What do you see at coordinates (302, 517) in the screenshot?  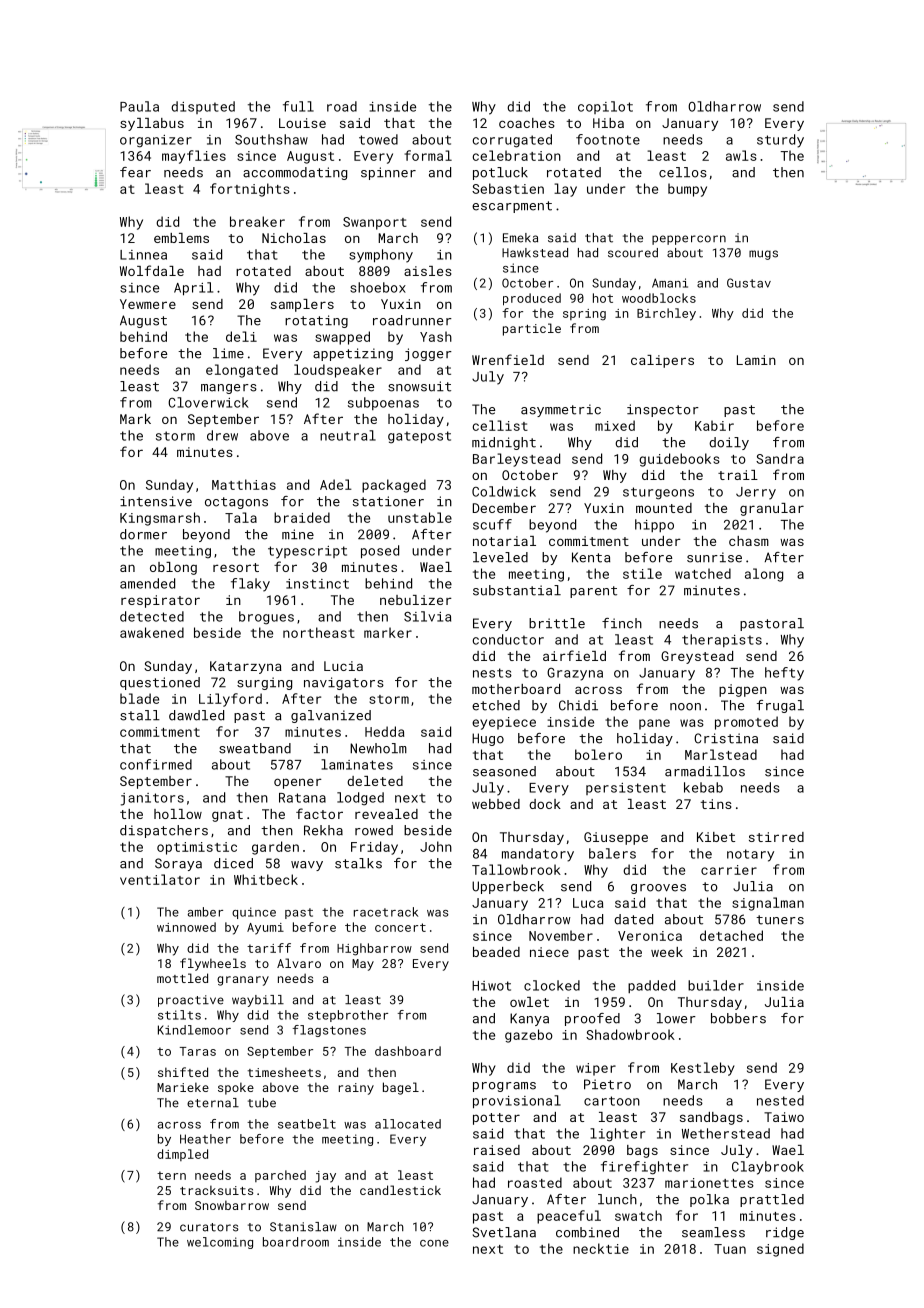 I see `braided` at bounding box center [302, 517].
